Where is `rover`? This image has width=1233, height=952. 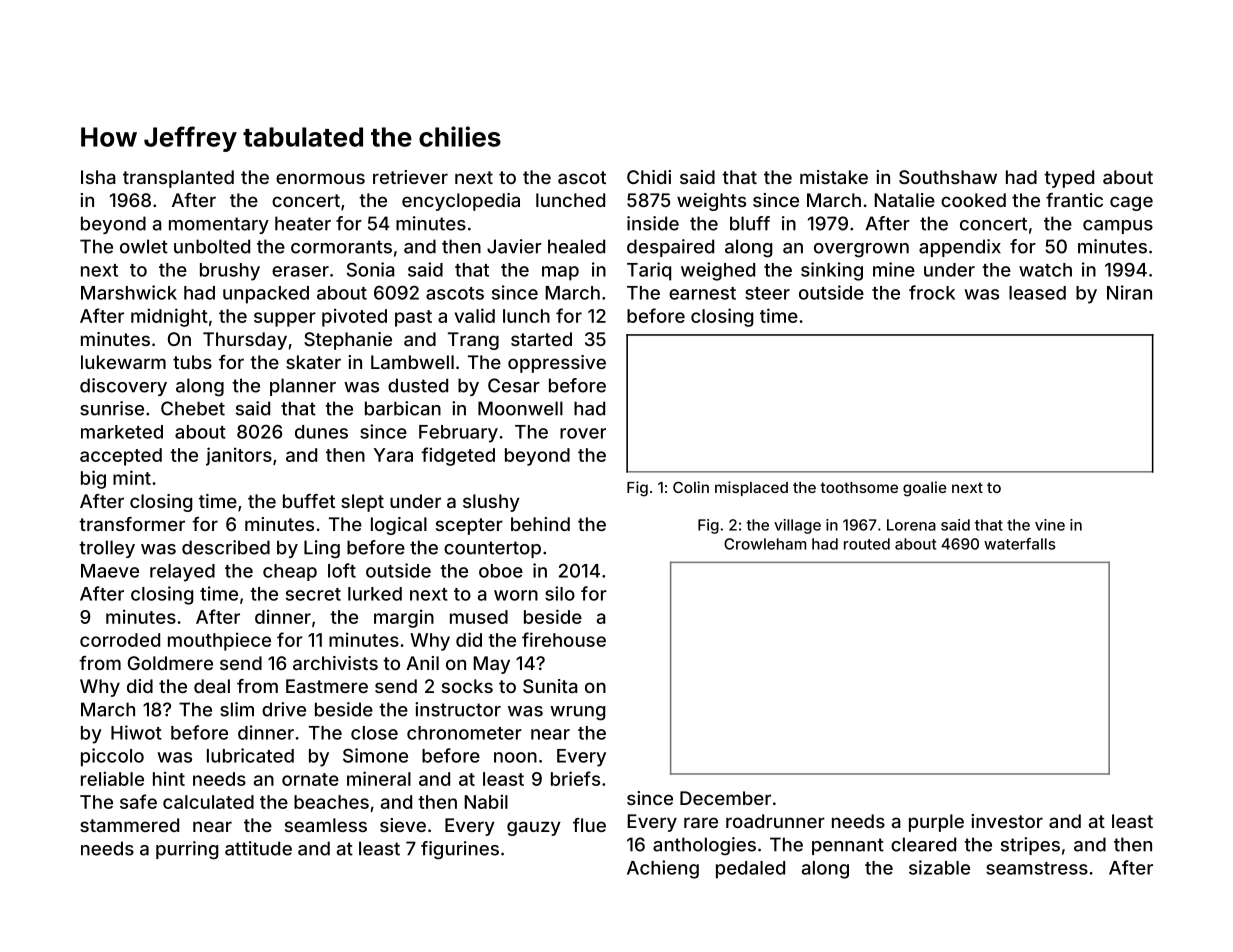
rover is located at coordinates (583, 433).
